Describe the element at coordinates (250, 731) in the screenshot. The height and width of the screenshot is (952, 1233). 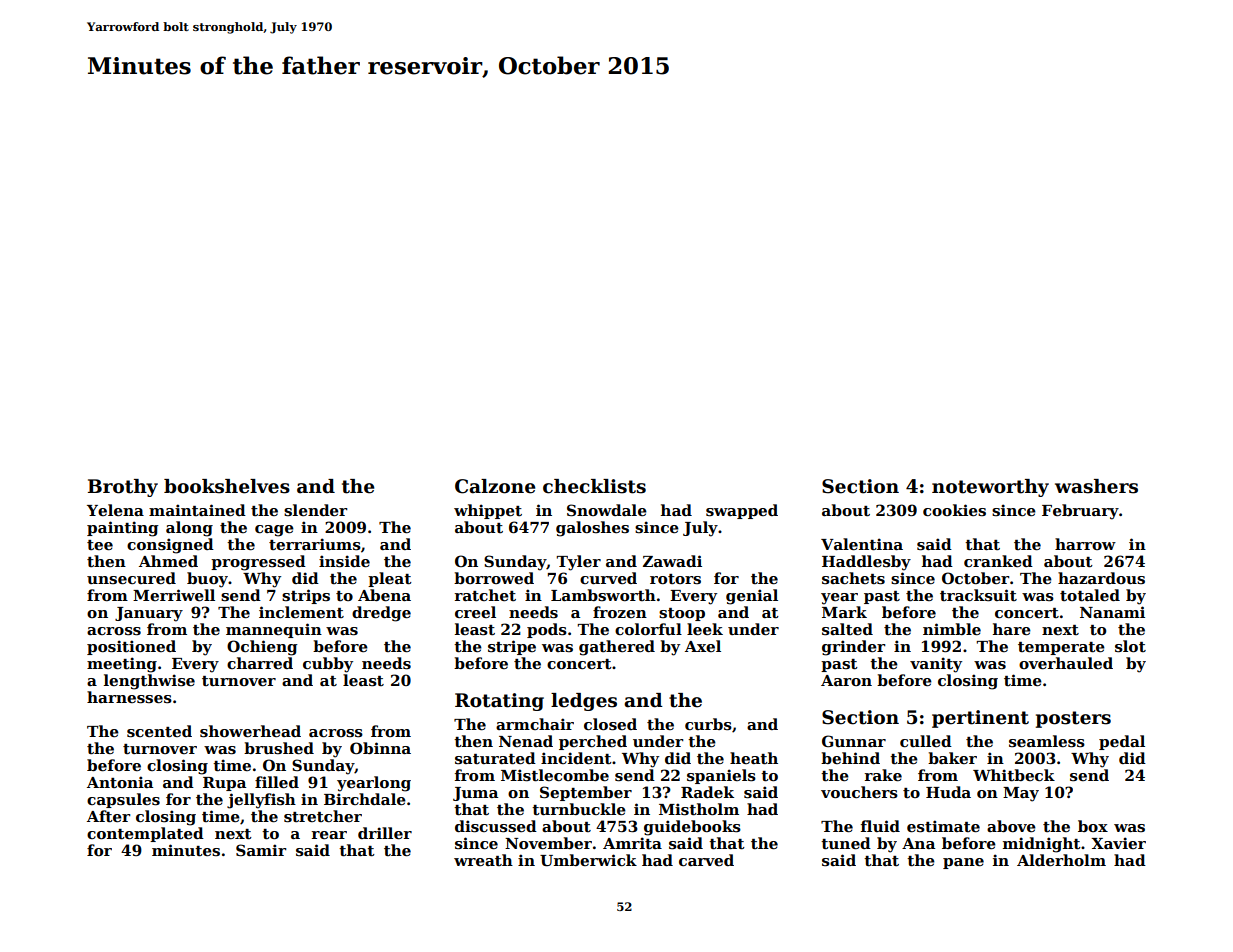
I see `showerhead` at that location.
